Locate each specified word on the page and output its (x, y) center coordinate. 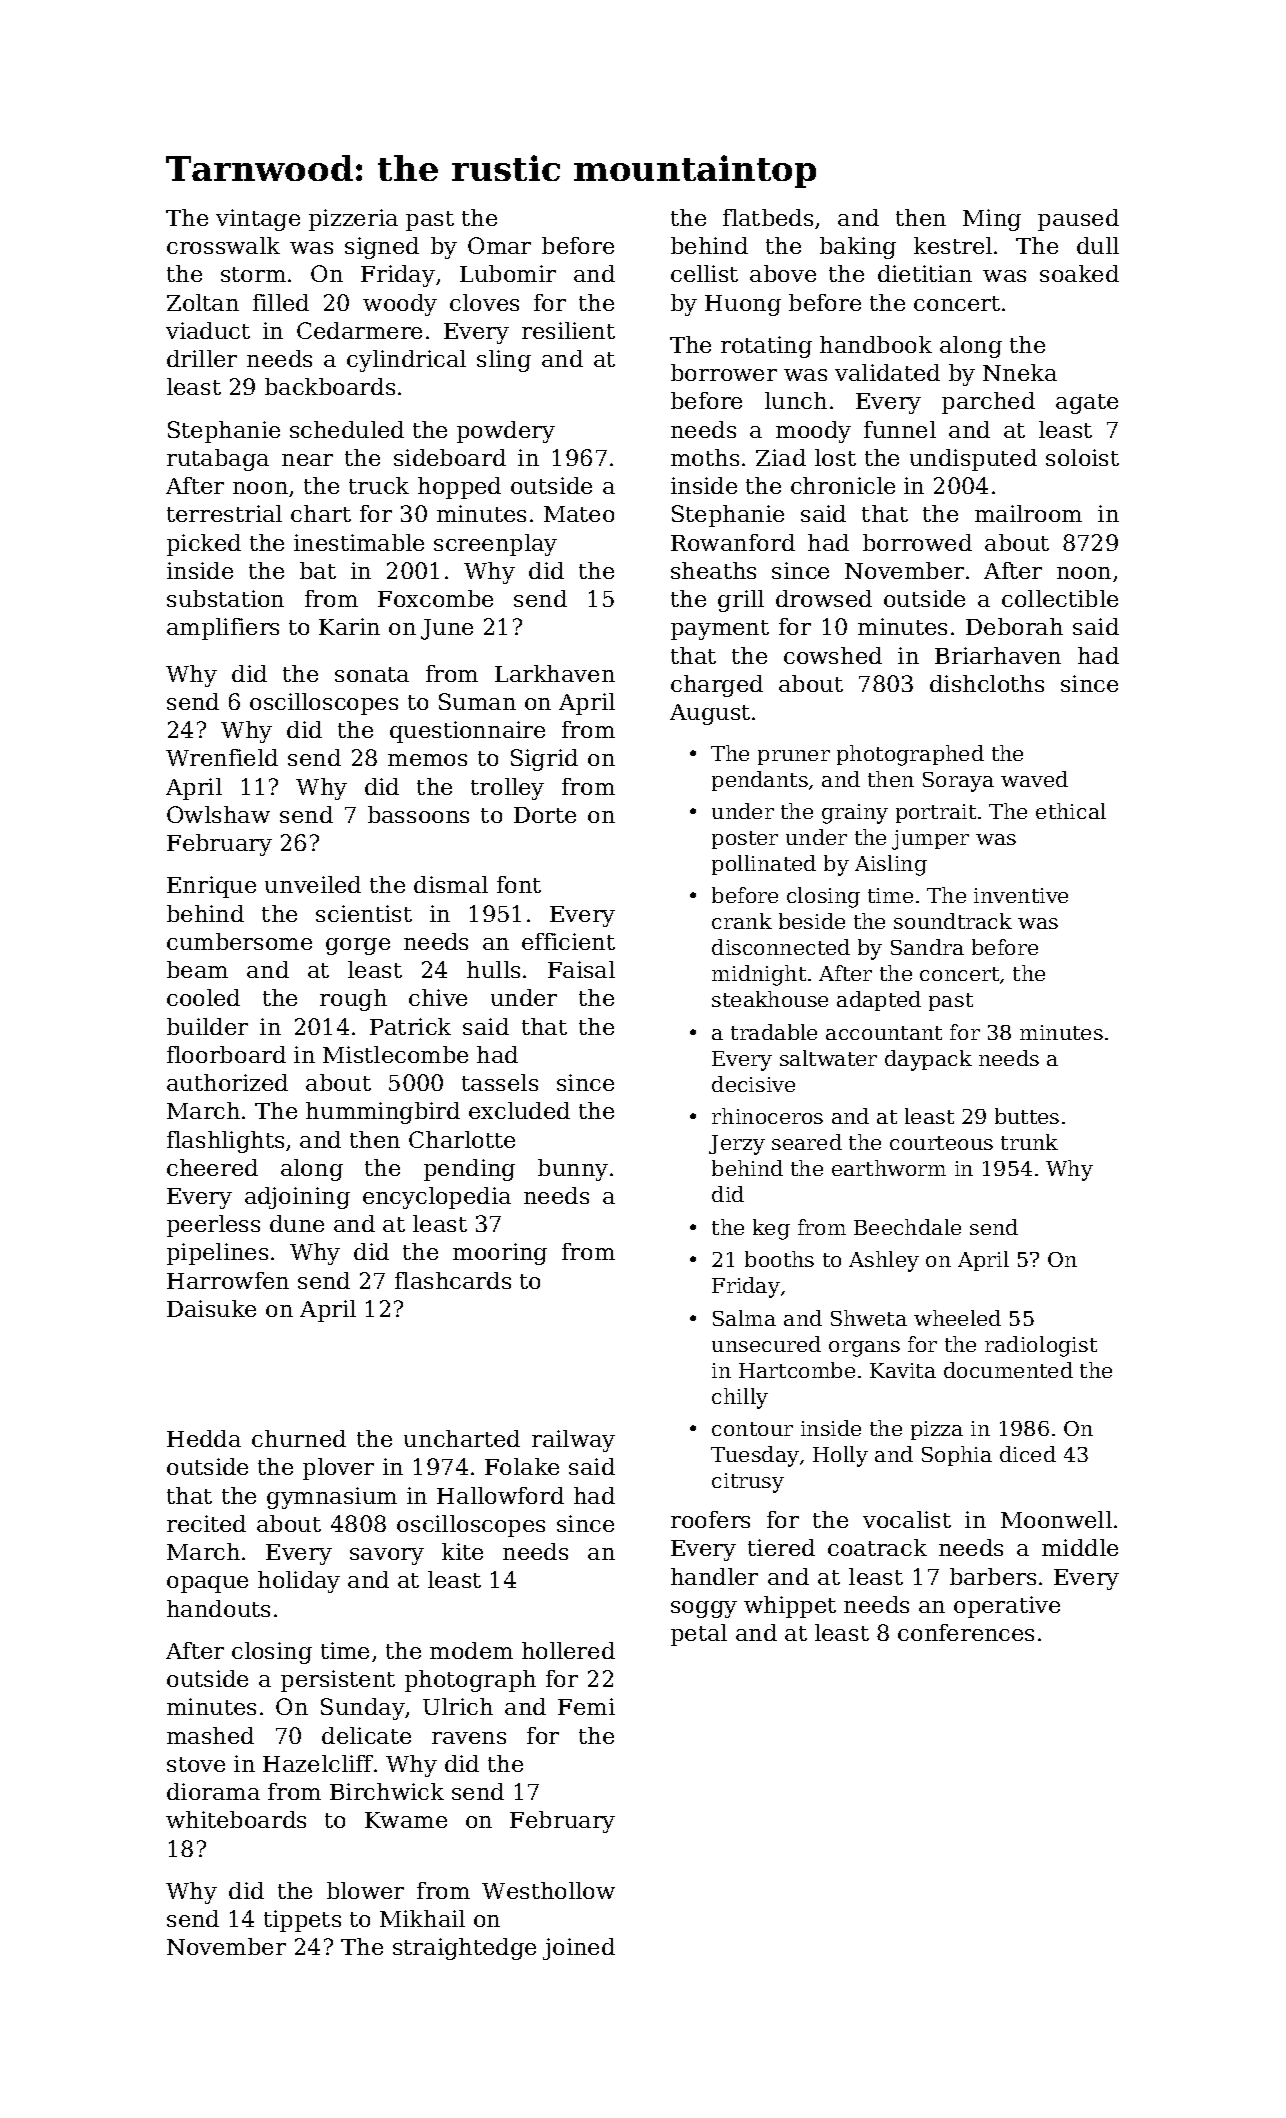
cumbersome (239, 941)
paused (1078, 220)
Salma (744, 1318)
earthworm (889, 1168)
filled (281, 302)
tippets (302, 1921)
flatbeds (768, 217)
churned (299, 1438)
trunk (1029, 1142)
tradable (774, 1032)
